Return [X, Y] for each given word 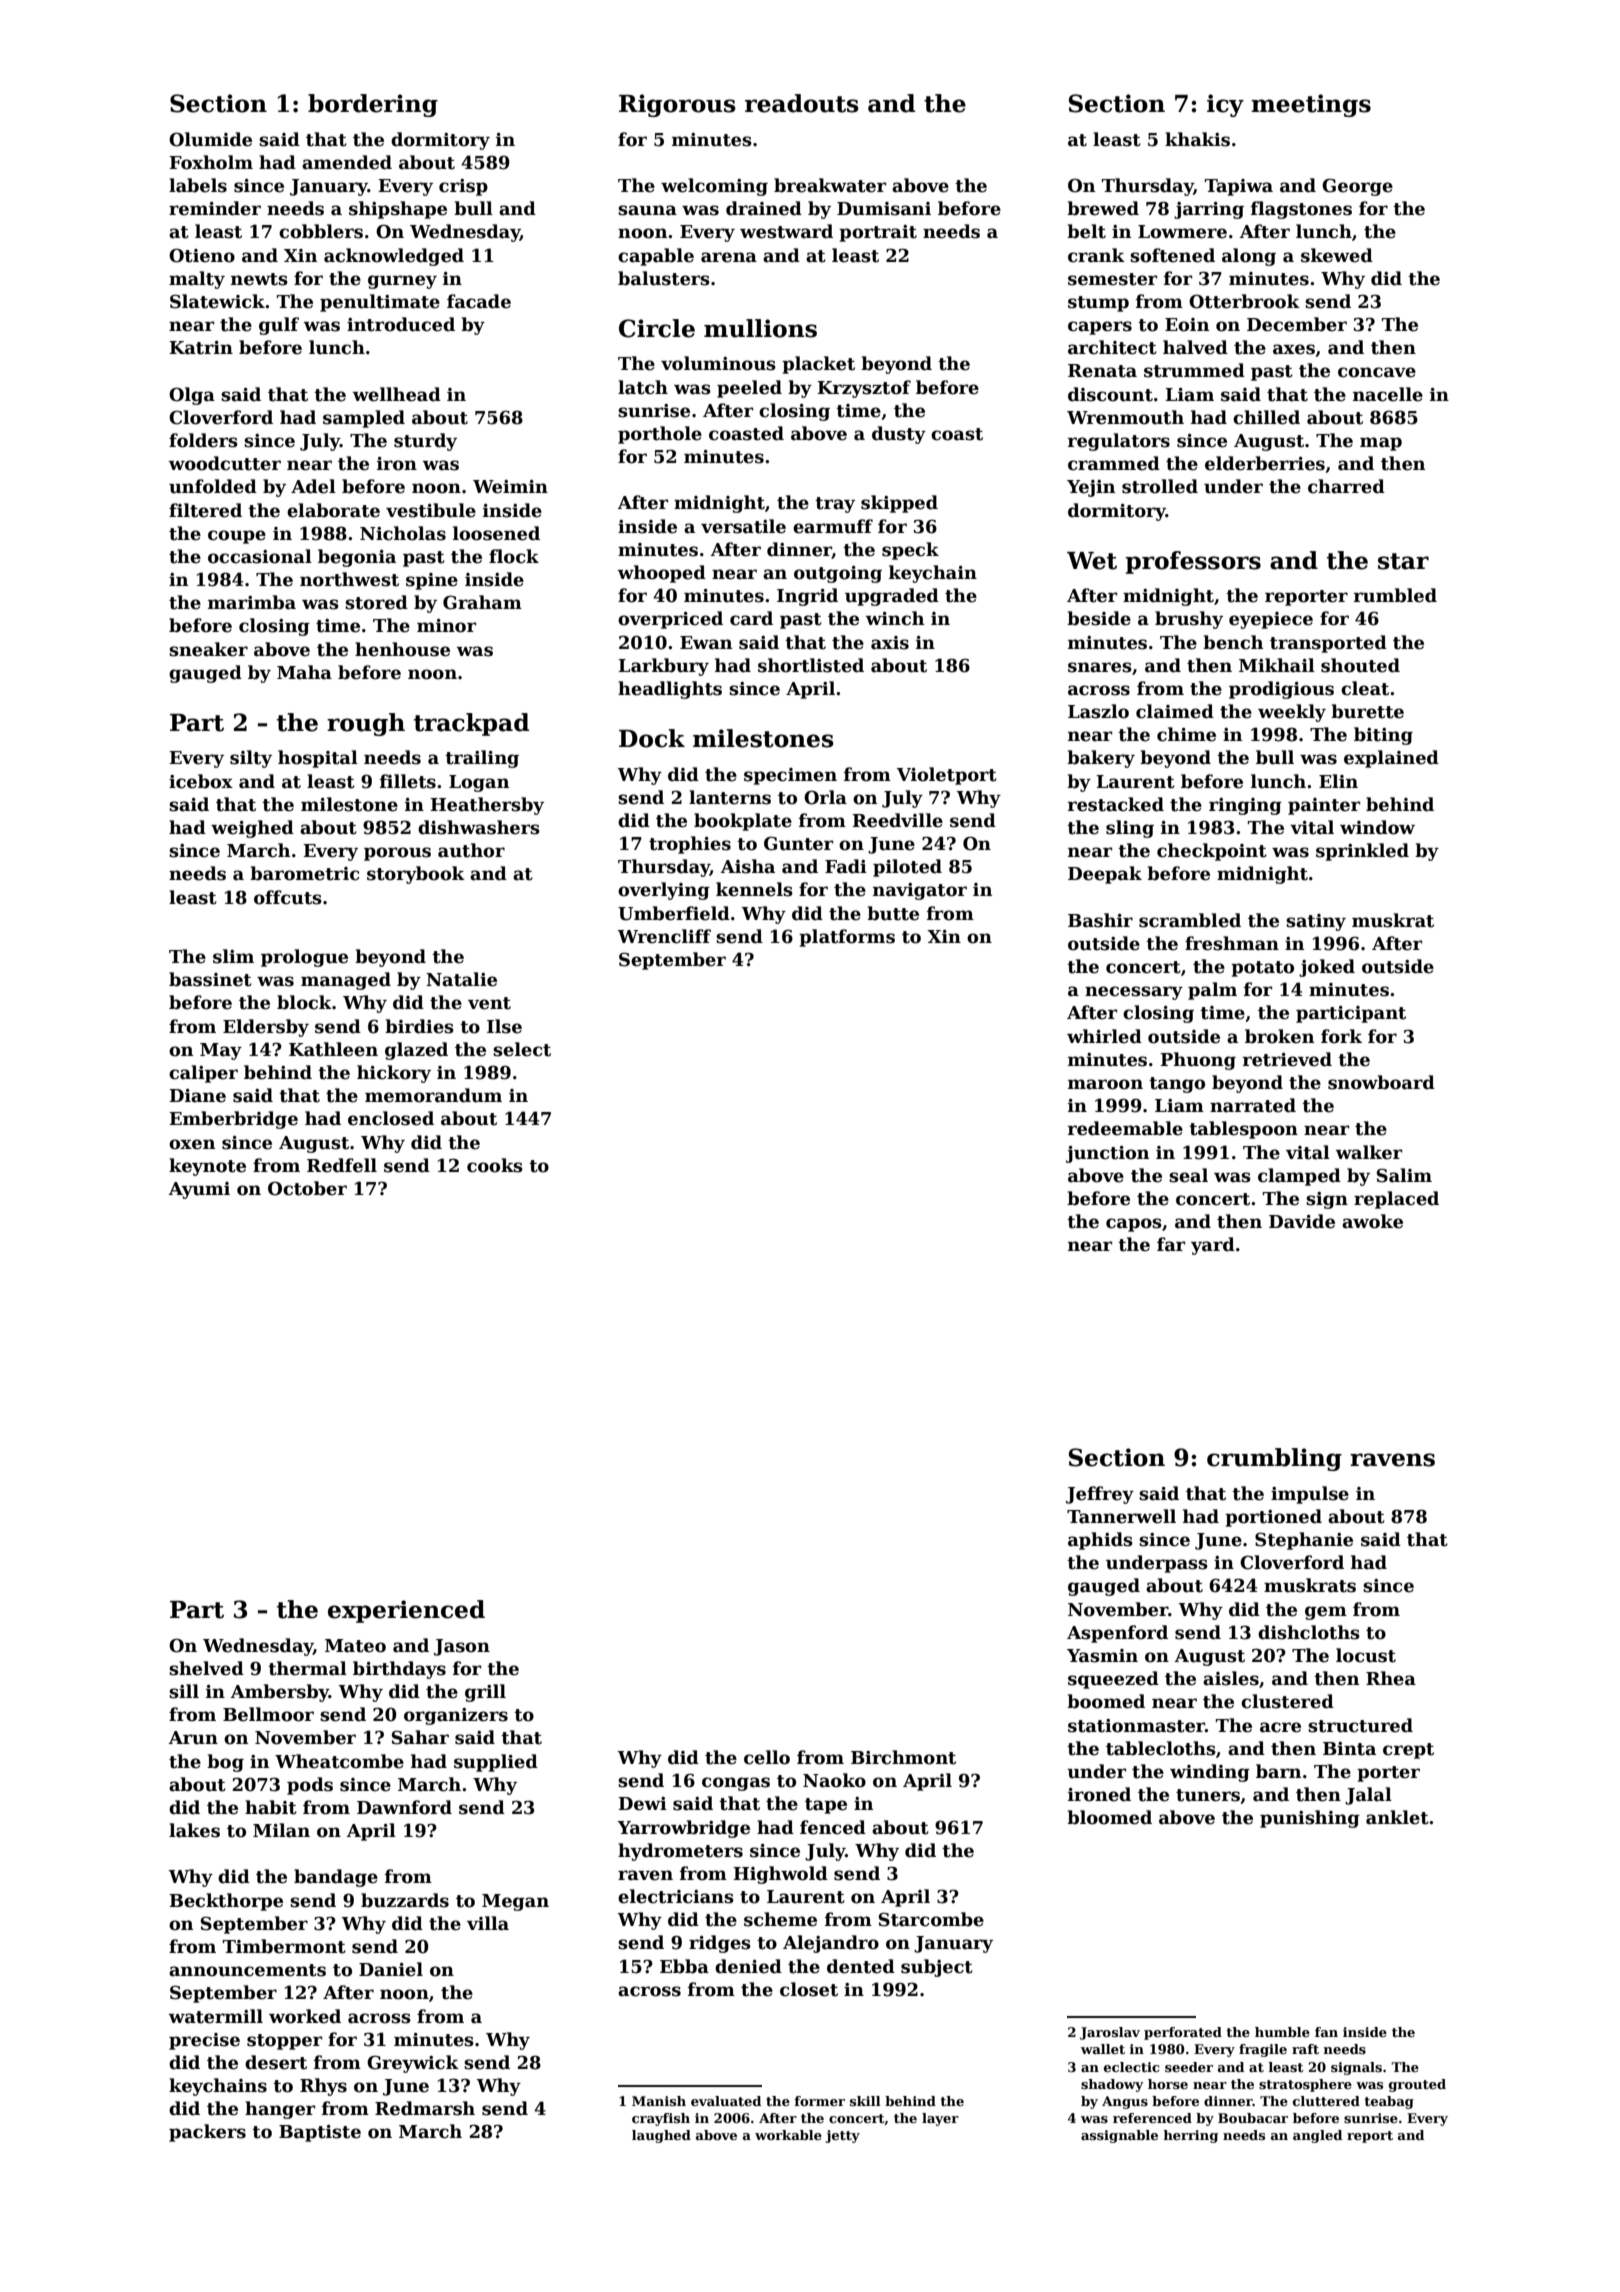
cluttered [1326, 2101]
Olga [192, 396]
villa [488, 1923]
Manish [659, 2101]
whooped [661, 574]
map [1381, 444]
